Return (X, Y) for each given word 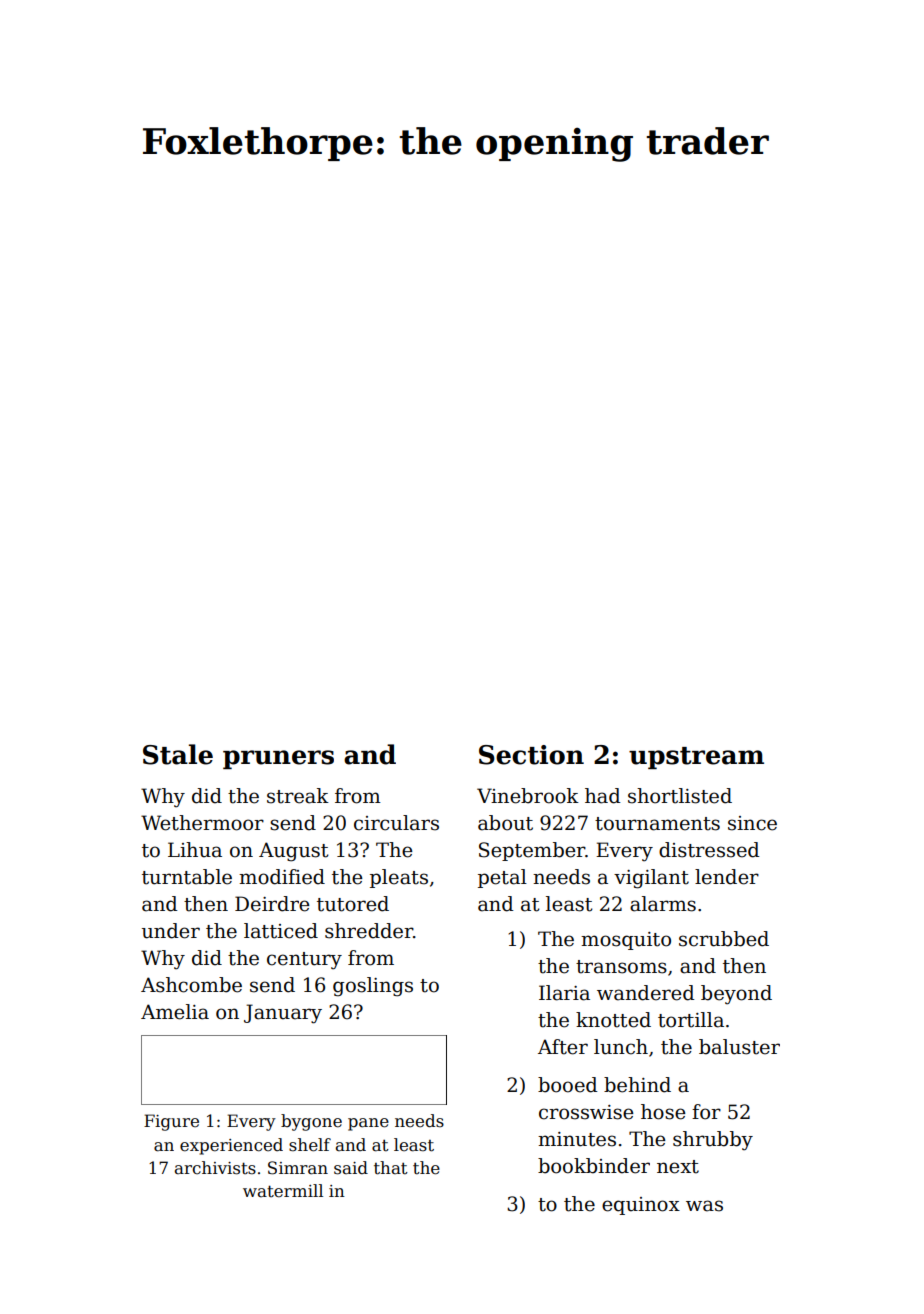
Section (531, 755)
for (706, 1112)
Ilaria (564, 993)
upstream (696, 758)
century (304, 961)
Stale (178, 754)
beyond (736, 995)
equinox (641, 1206)
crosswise (586, 1112)
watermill (283, 1191)
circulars (396, 823)
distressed (709, 850)
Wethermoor (202, 823)
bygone (311, 1122)
